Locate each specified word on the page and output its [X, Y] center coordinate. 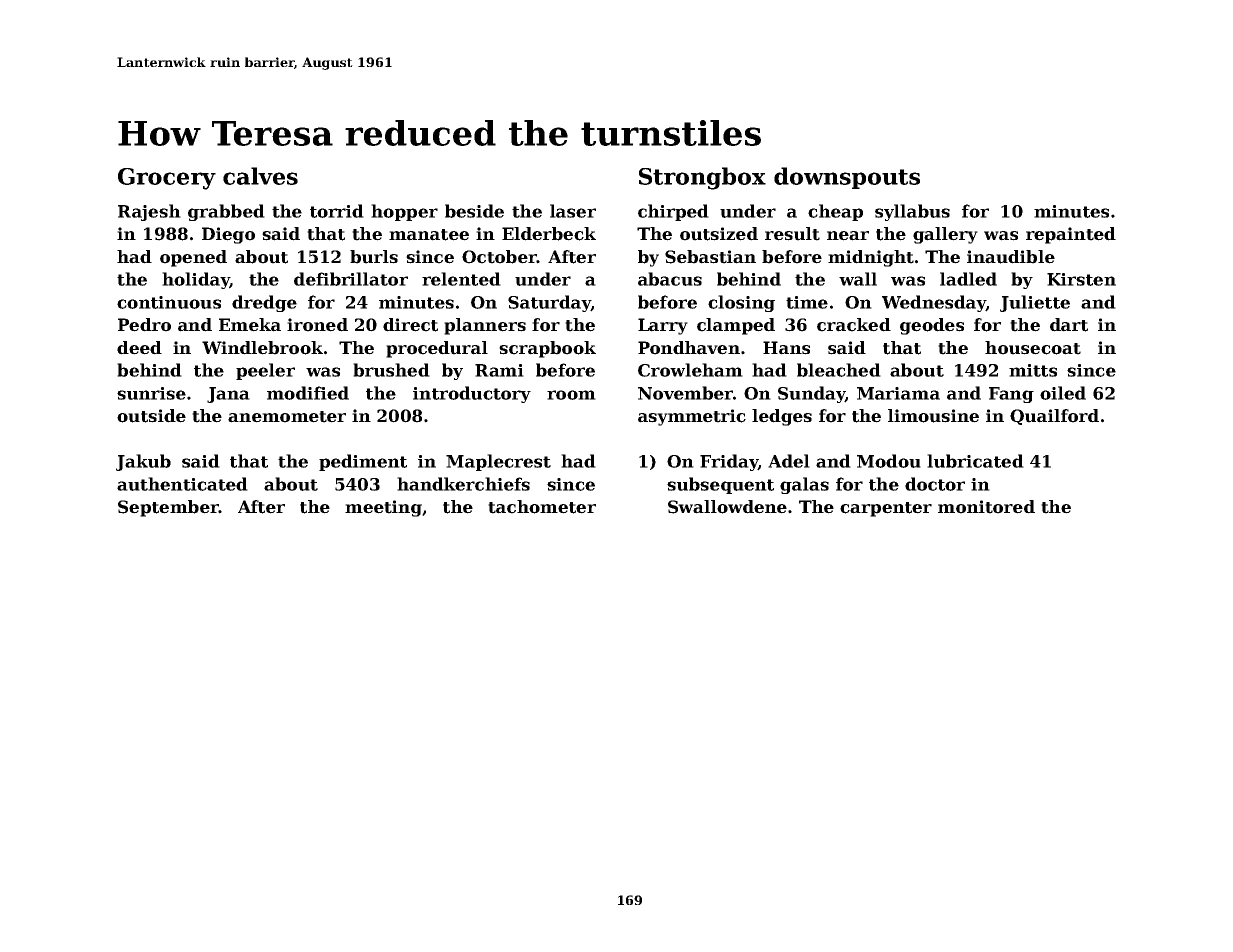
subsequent [720, 485]
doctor [935, 484]
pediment [363, 462]
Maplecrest [498, 462]
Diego [228, 235]
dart [1069, 325]
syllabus [912, 212]
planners [485, 326]
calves [260, 176]
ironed [317, 325]
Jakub [143, 462]
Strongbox [702, 178]
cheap [835, 212]
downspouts [847, 178]
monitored [986, 507]
